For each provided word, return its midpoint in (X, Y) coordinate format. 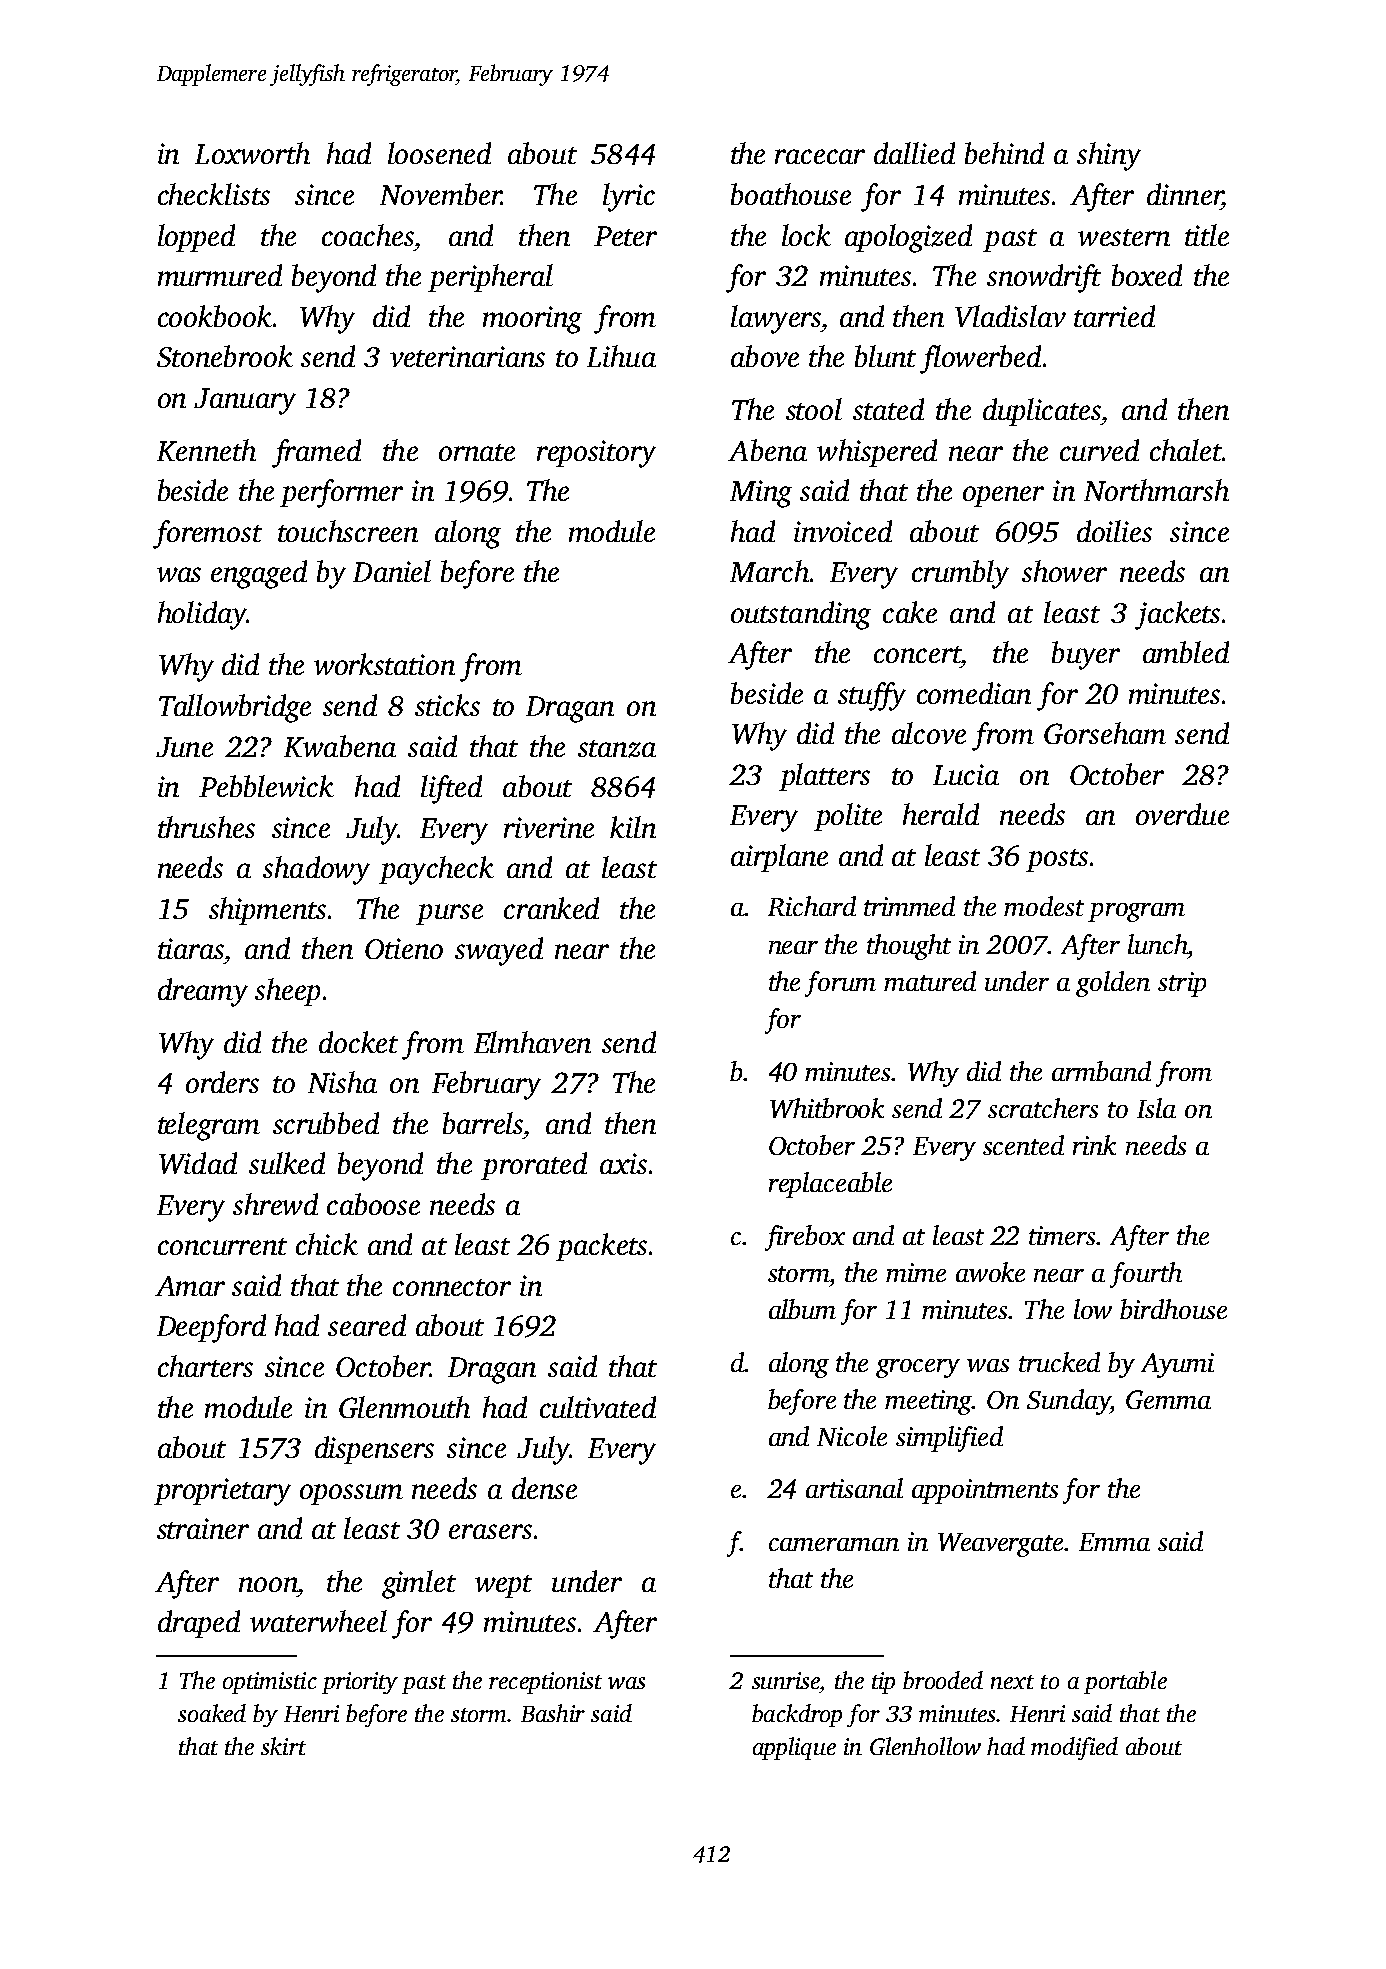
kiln (633, 827)
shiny (1109, 156)
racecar (820, 156)
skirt (283, 1746)
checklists (214, 194)
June (184, 747)
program (1136, 912)
